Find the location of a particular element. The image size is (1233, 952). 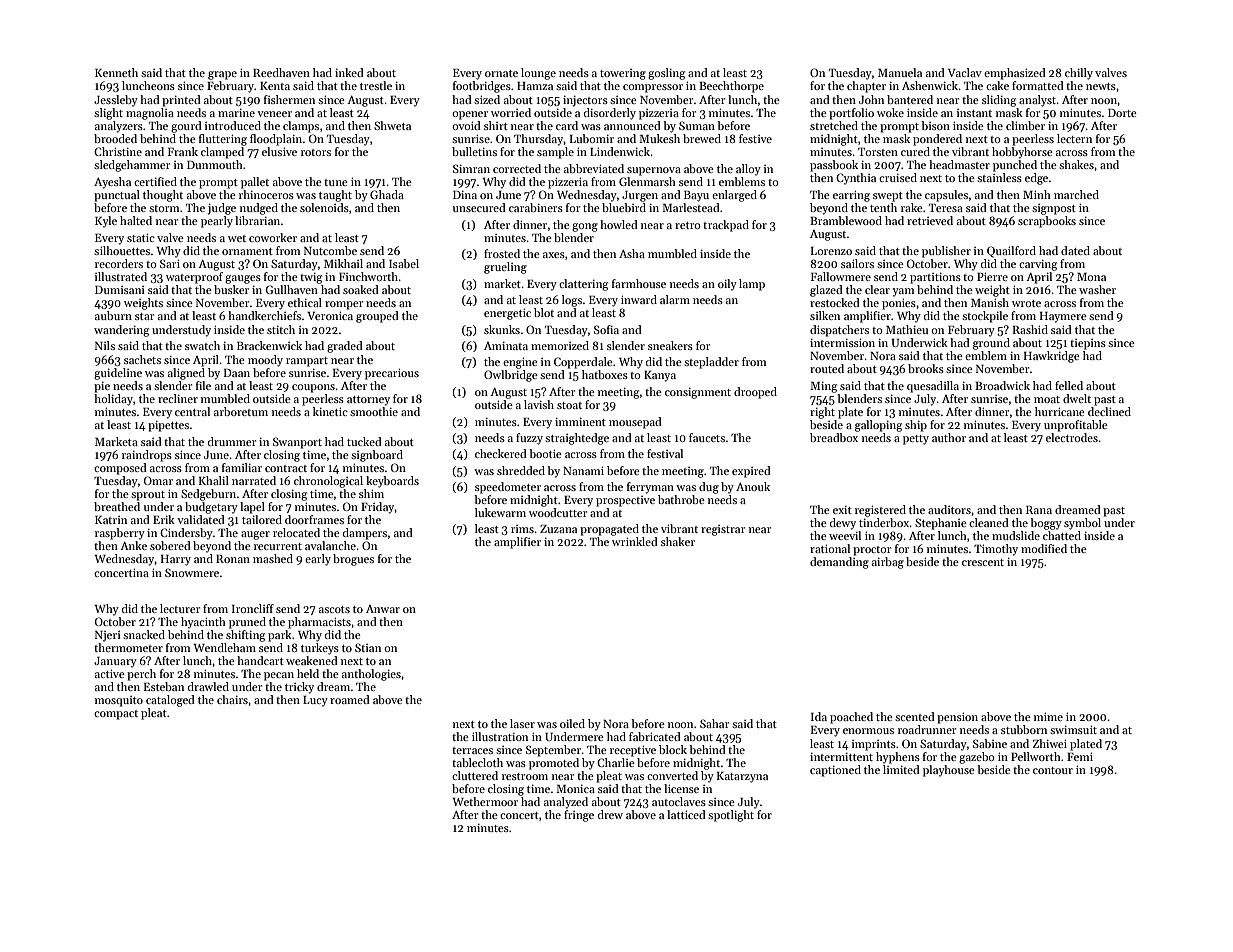

Wethermoor is located at coordinates (485, 801).
